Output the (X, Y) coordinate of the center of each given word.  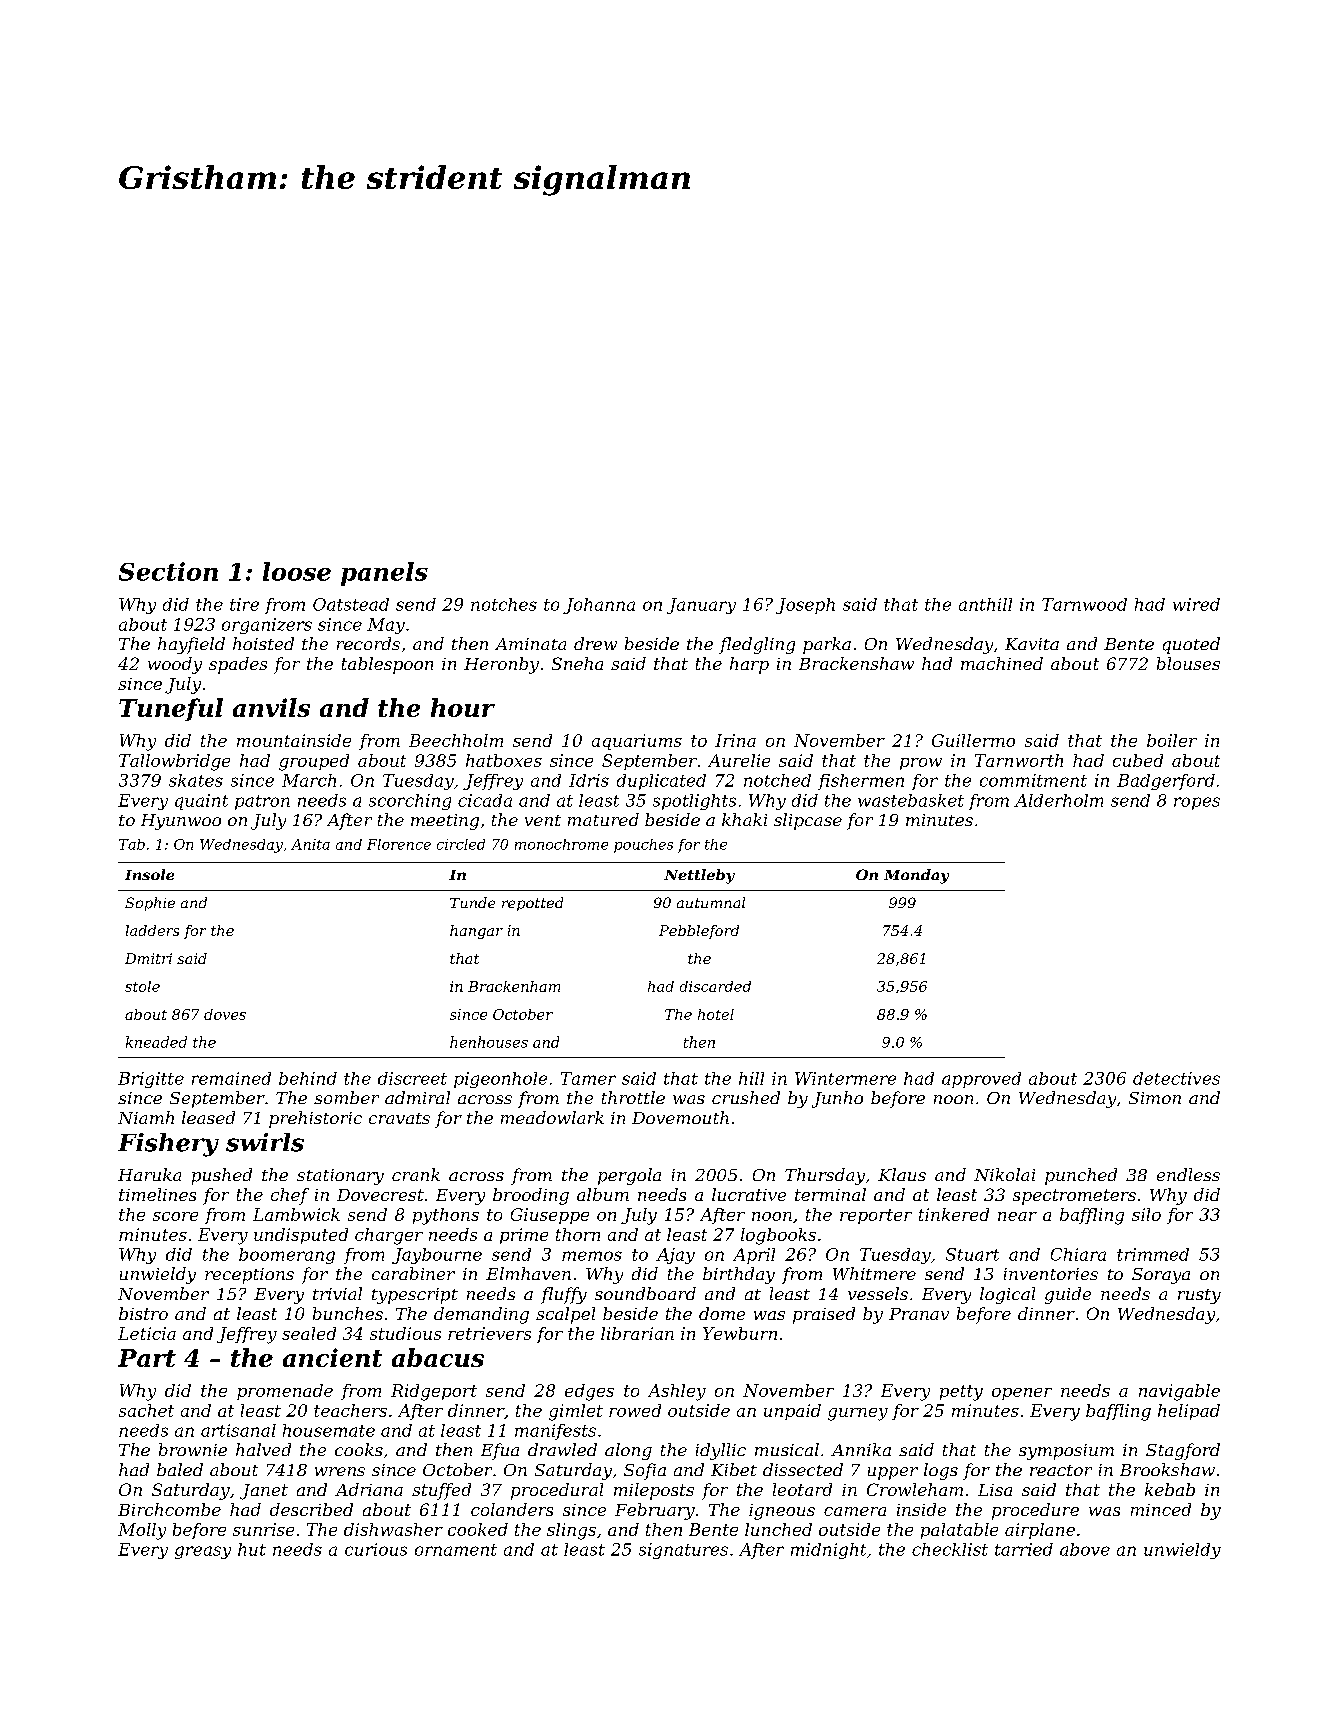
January (701, 606)
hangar (476, 932)
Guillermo (973, 740)
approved (981, 1080)
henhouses (489, 1042)
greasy (203, 1552)
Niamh (146, 1117)
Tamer (588, 1078)
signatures (683, 1551)
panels (384, 574)
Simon (1155, 1098)
